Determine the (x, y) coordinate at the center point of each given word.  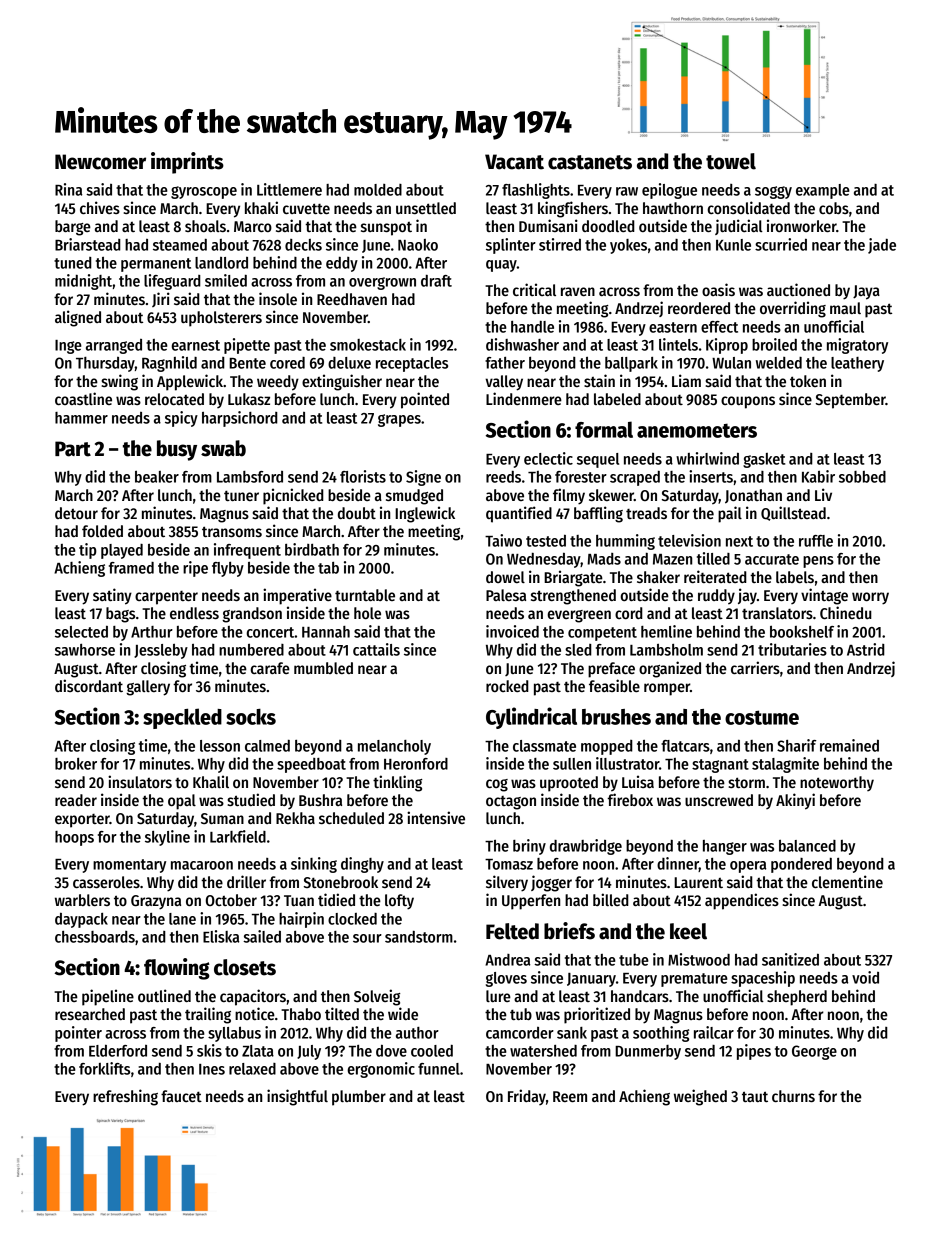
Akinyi (795, 801)
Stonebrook (341, 882)
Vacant (514, 162)
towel (731, 161)
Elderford (118, 1051)
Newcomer (100, 162)
